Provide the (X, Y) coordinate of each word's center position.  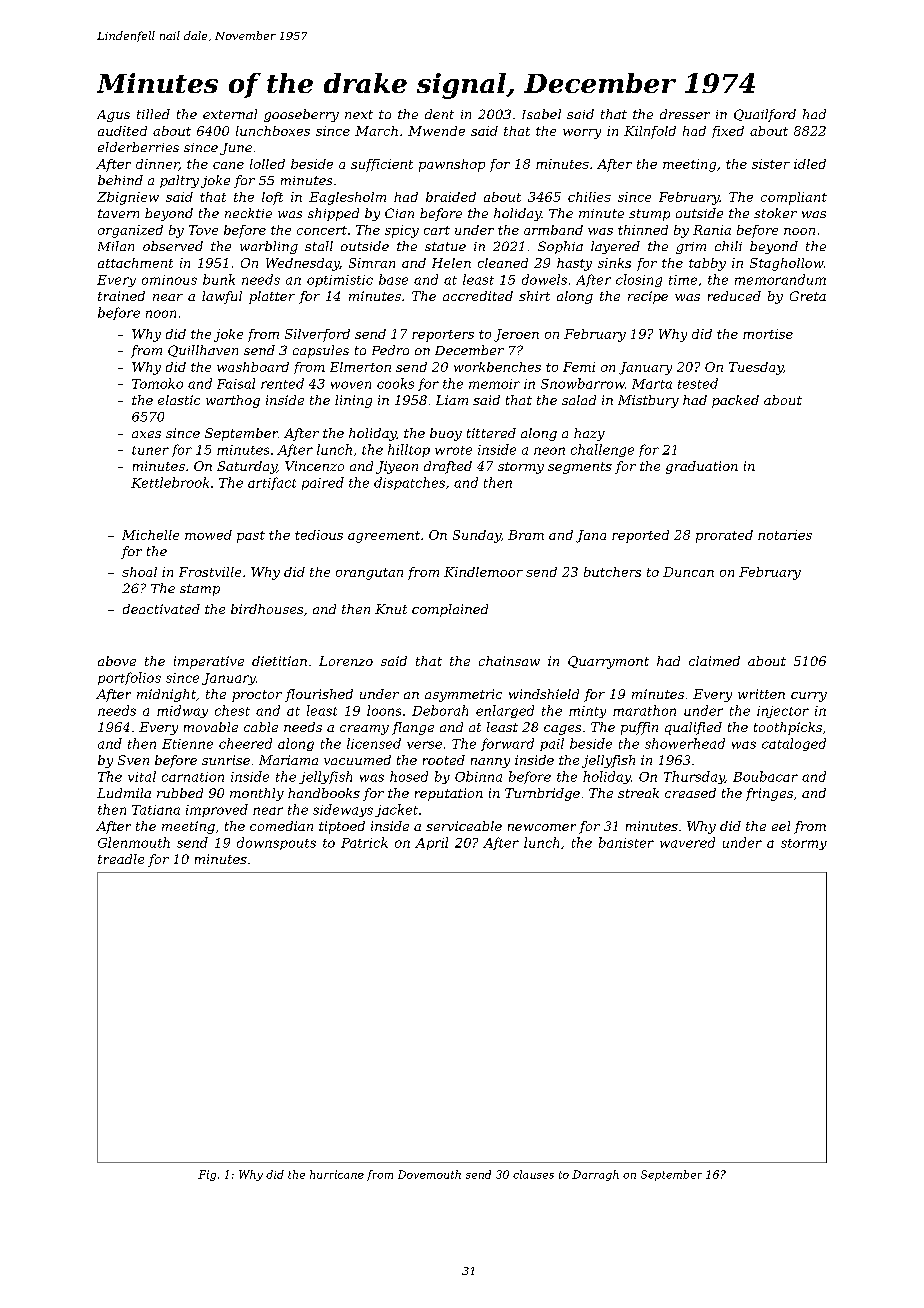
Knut (391, 609)
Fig (207, 1175)
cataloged (794, 744)
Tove (203, 230)
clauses (533, 1174)
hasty (574, 264)
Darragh (595, 1175)
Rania (712, 230)
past (251, 537)
